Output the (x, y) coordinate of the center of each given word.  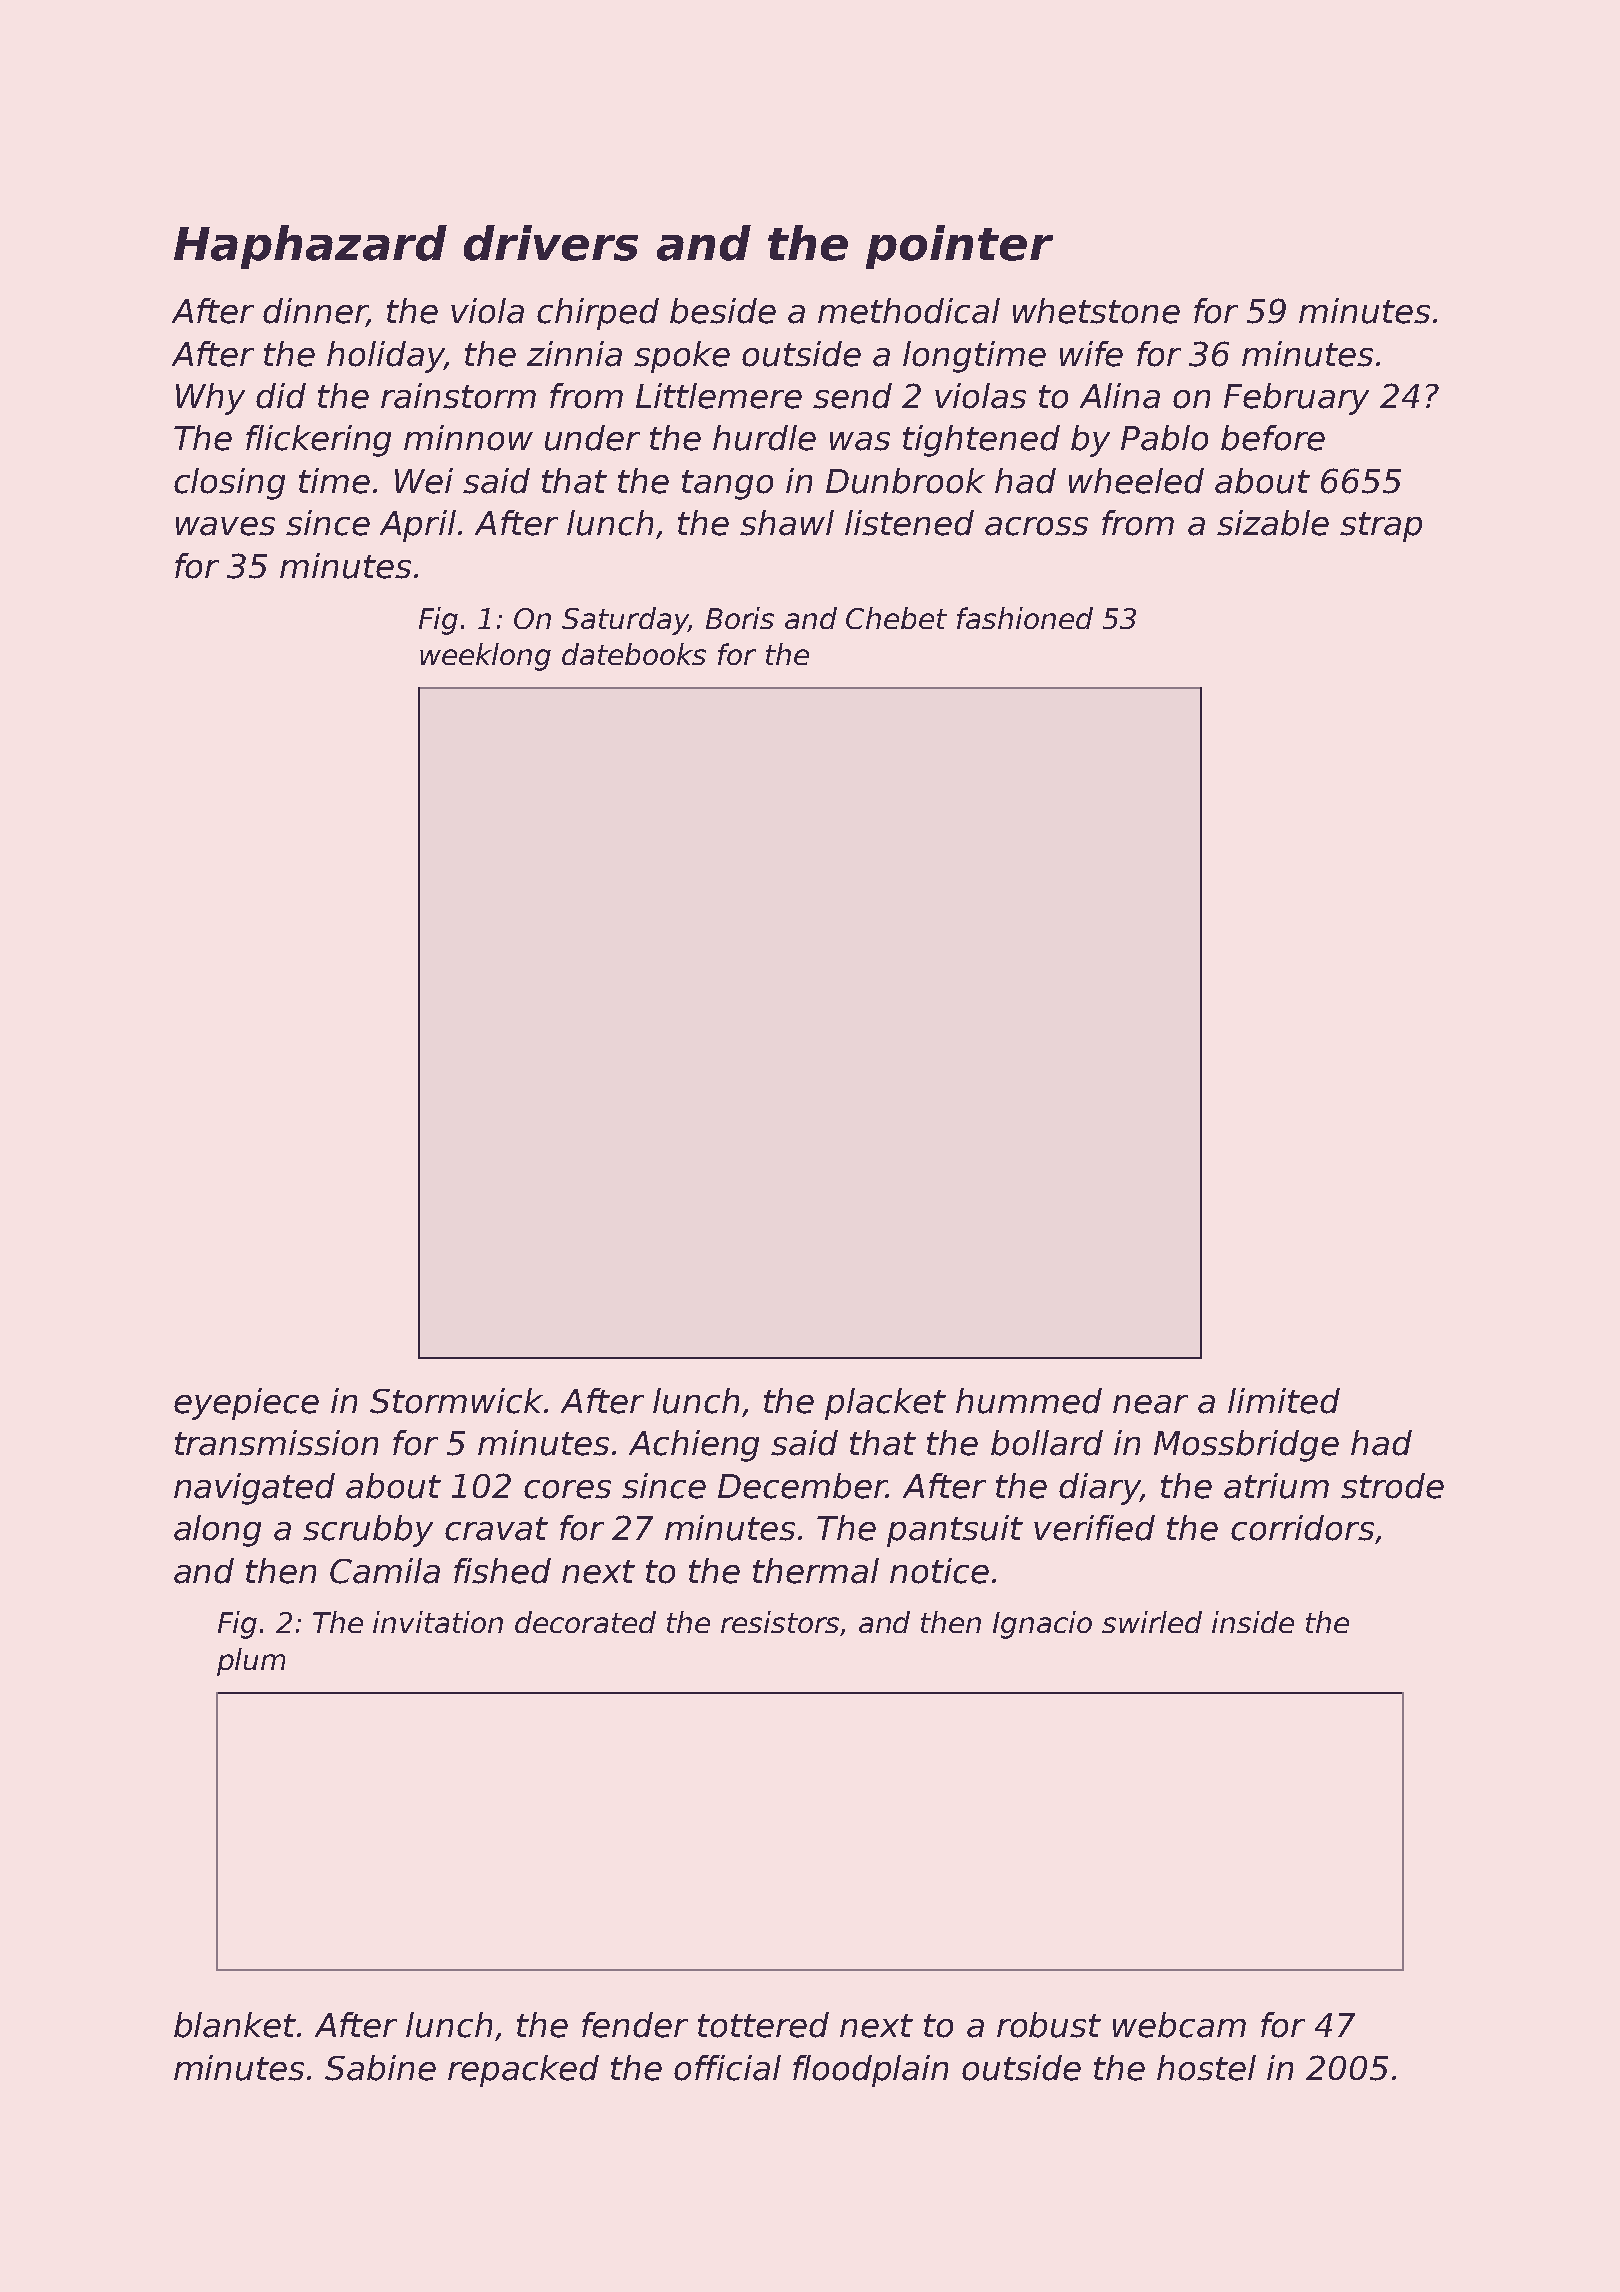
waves (225, 526)
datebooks (634, 654)
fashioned (1025, 618)
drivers (551, 243)
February (1296, 399)
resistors (780, 1622)
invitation (438, 1622)
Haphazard (310, 247)
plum (251, 1662)
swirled (1152, 1622)
